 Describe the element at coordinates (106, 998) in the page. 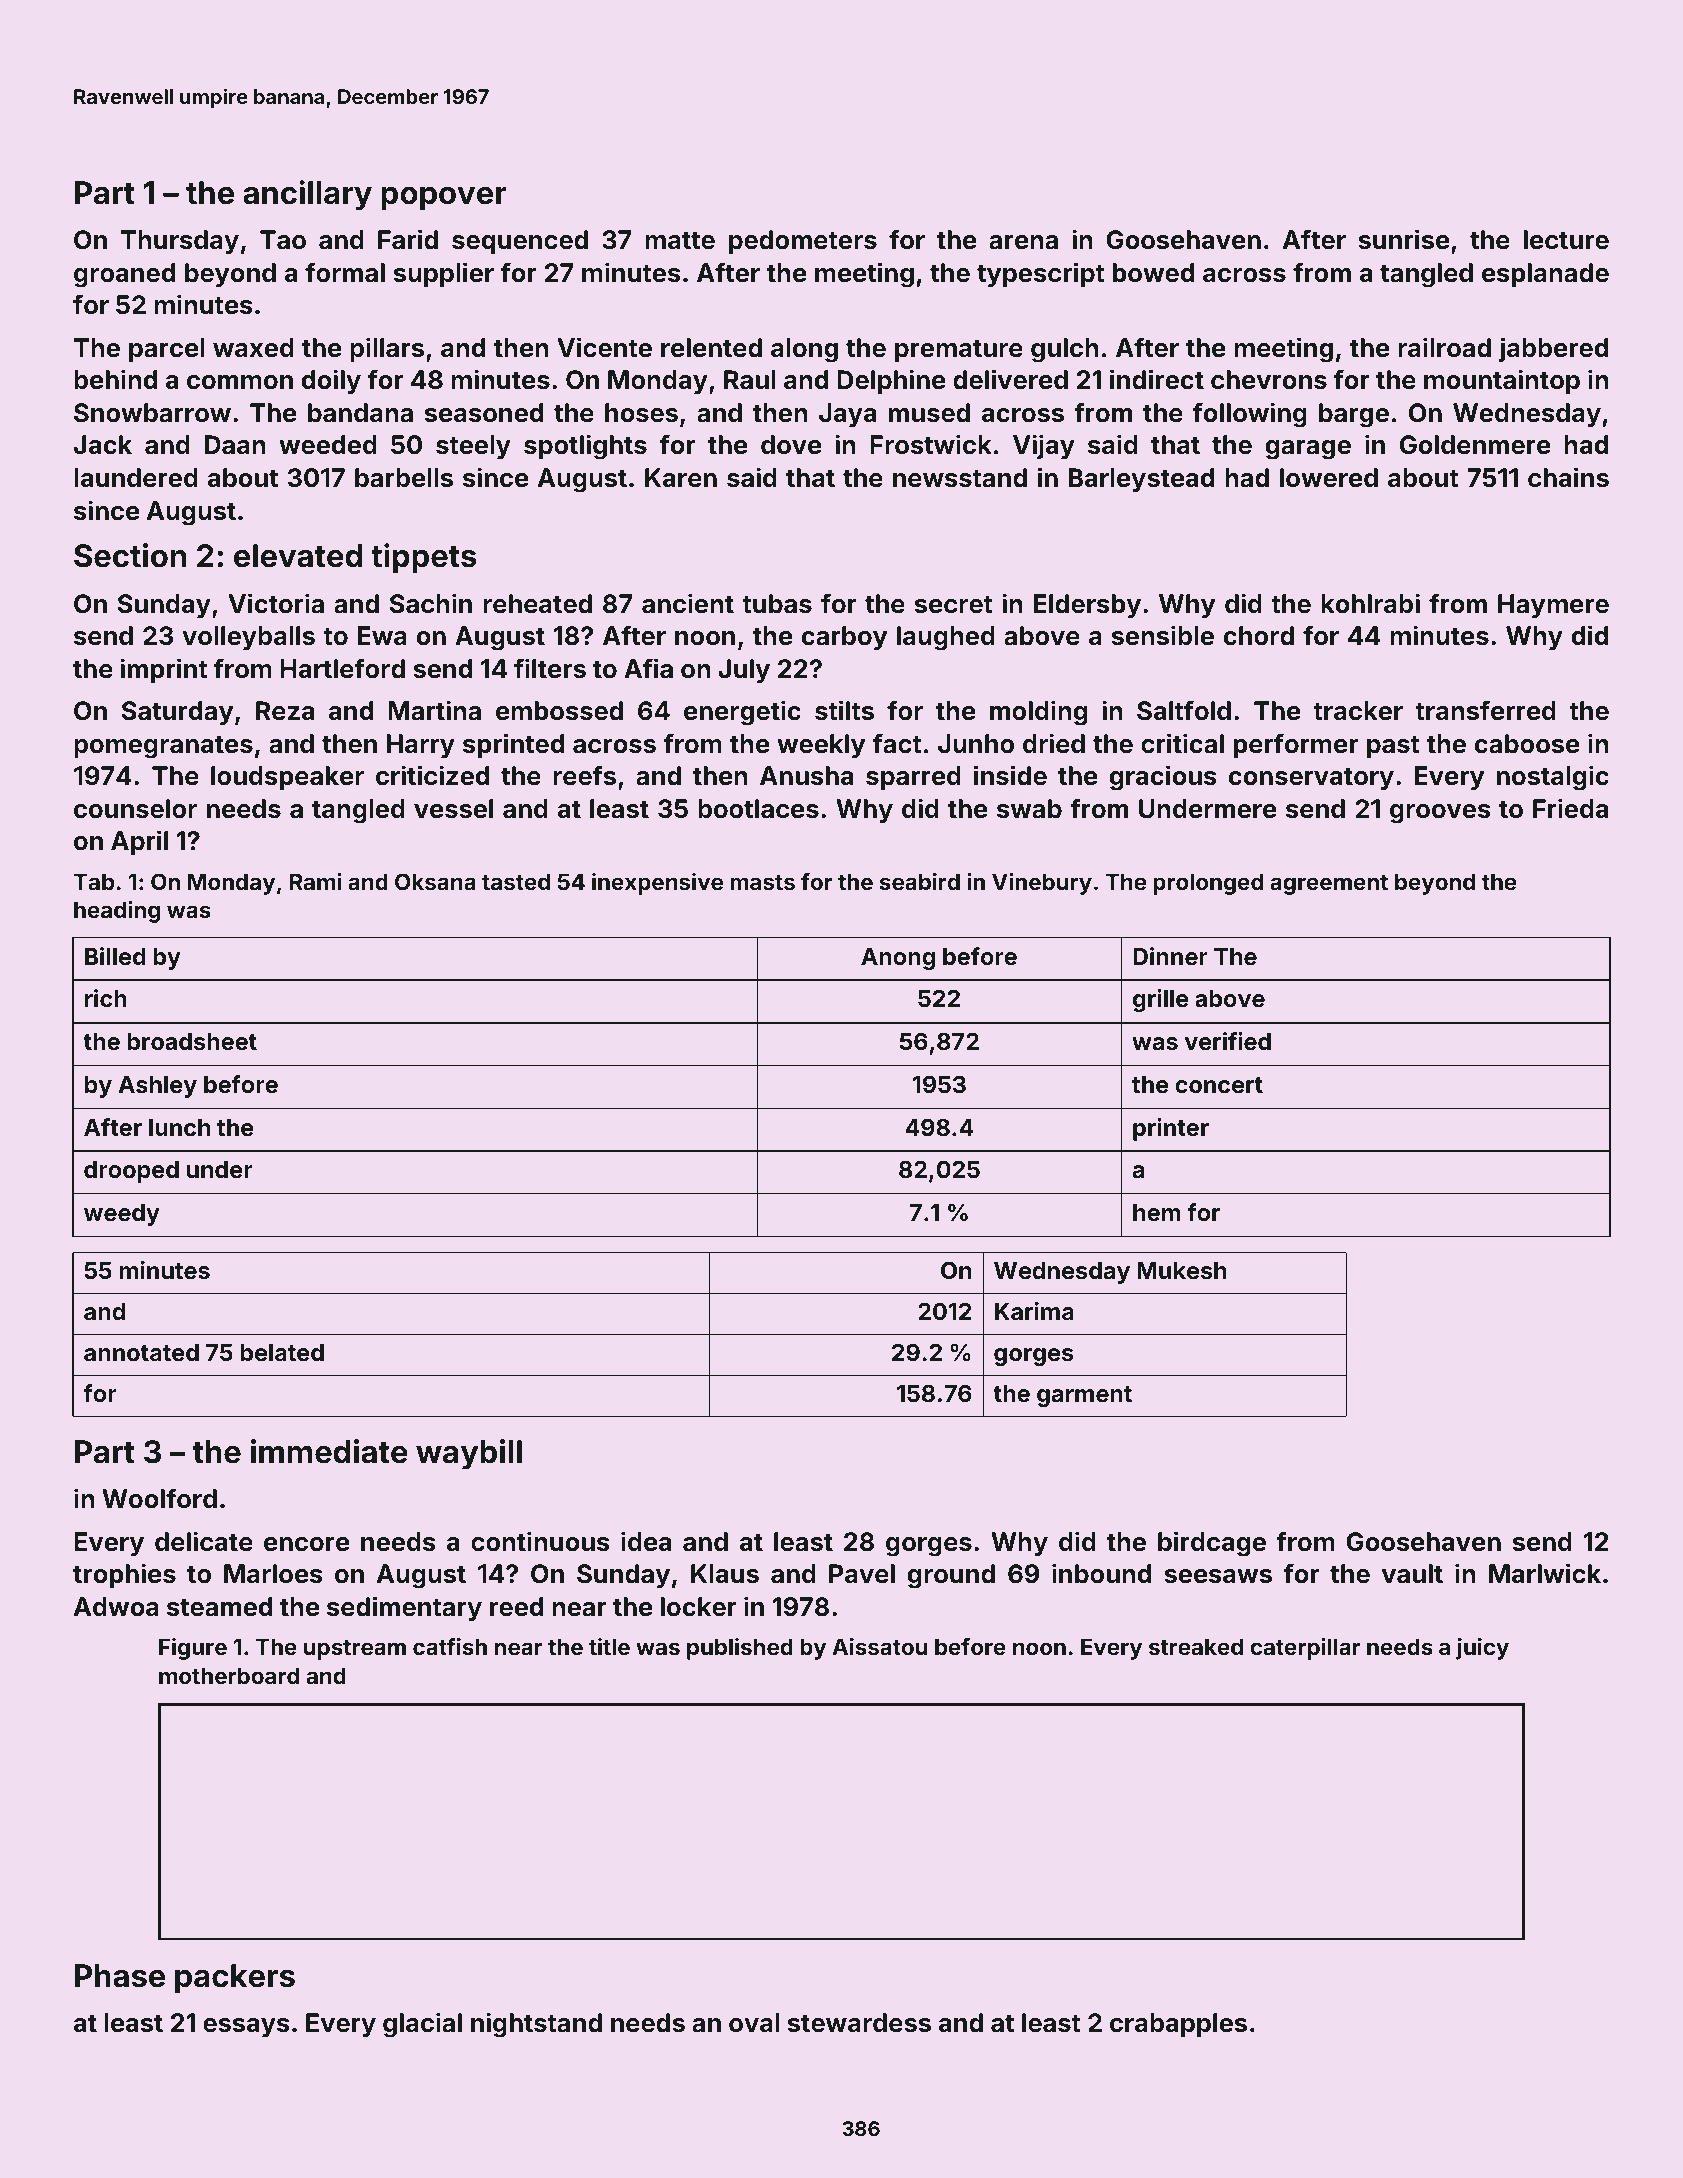

I see `rich` at that location.
